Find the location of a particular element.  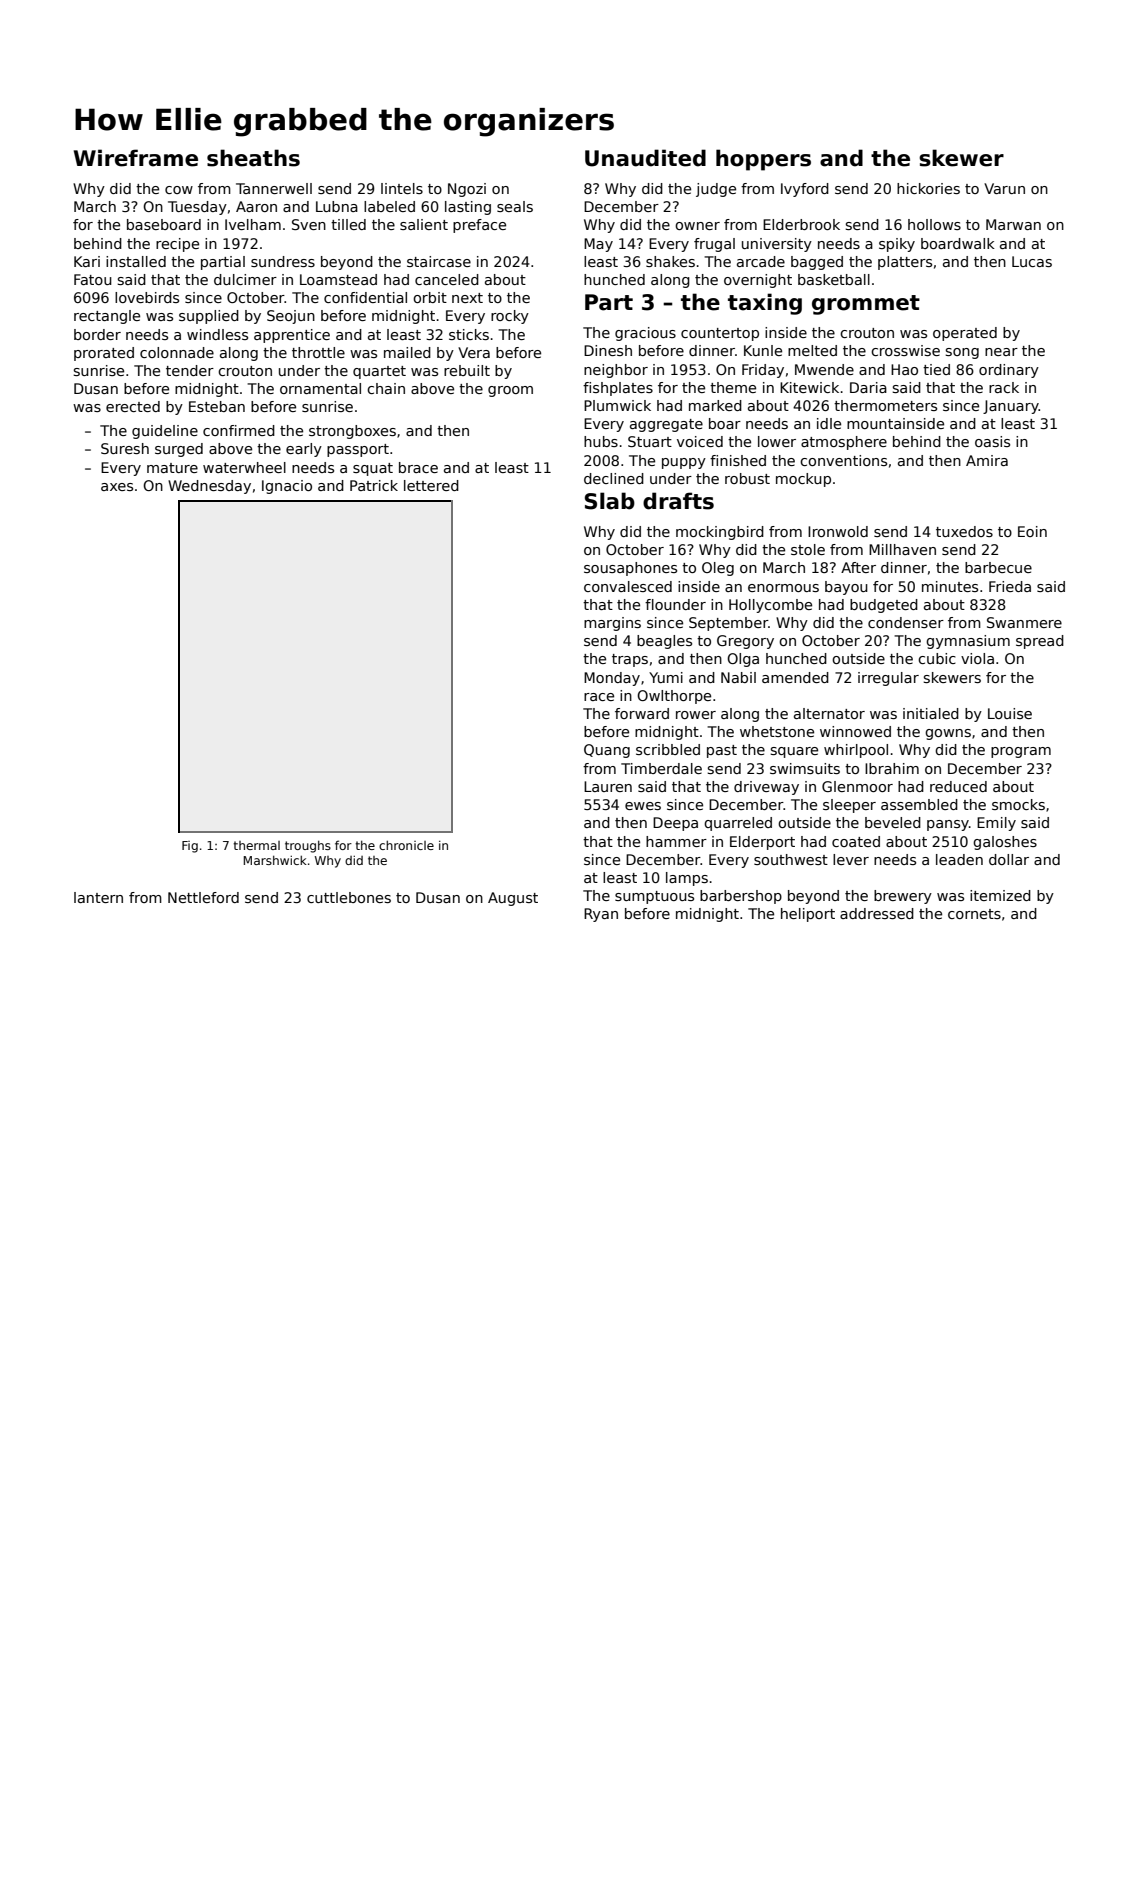

Slab is located at coordinates (610, 501).
